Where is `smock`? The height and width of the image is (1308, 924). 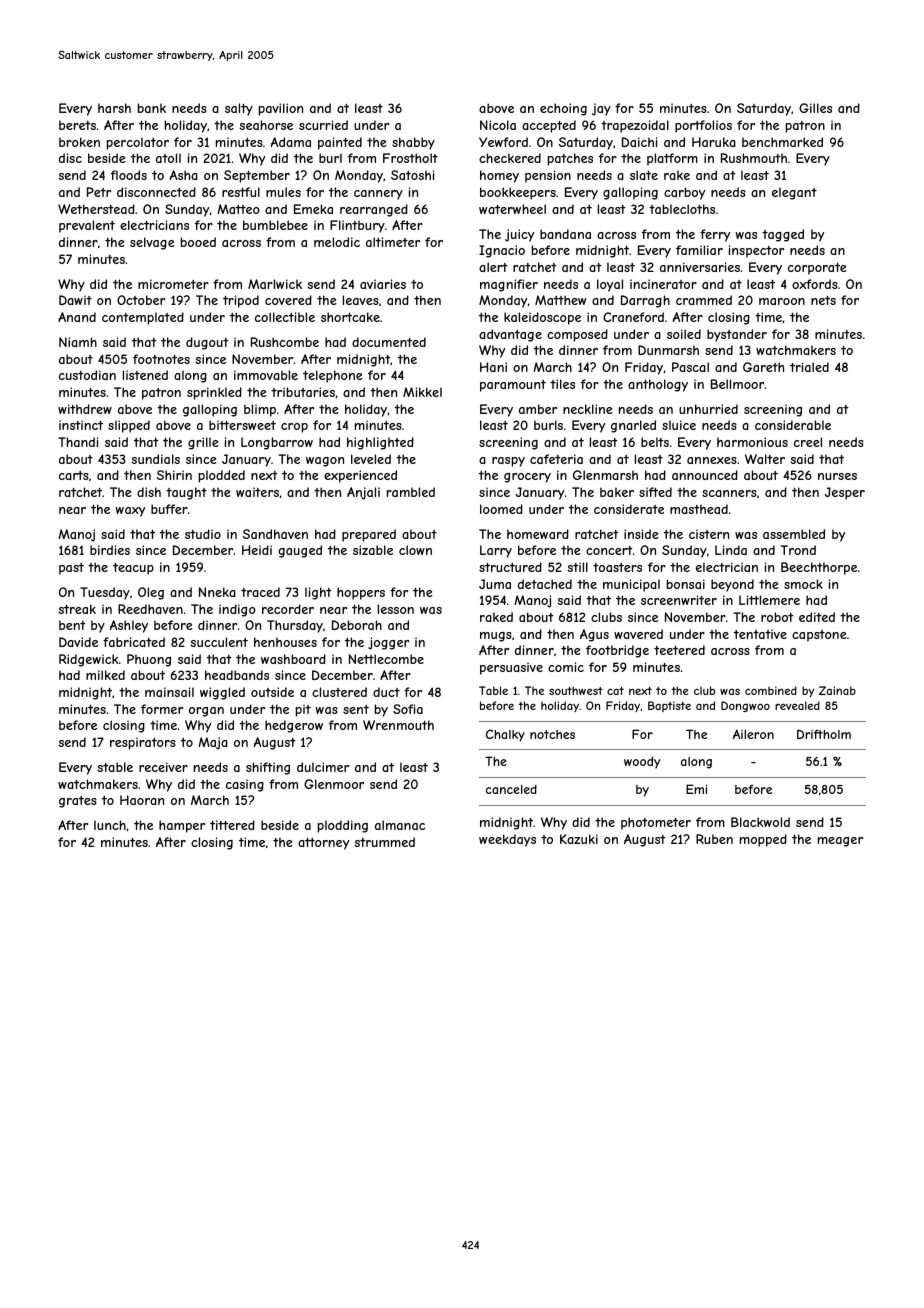 smock is located at coordinates (803, 584).
